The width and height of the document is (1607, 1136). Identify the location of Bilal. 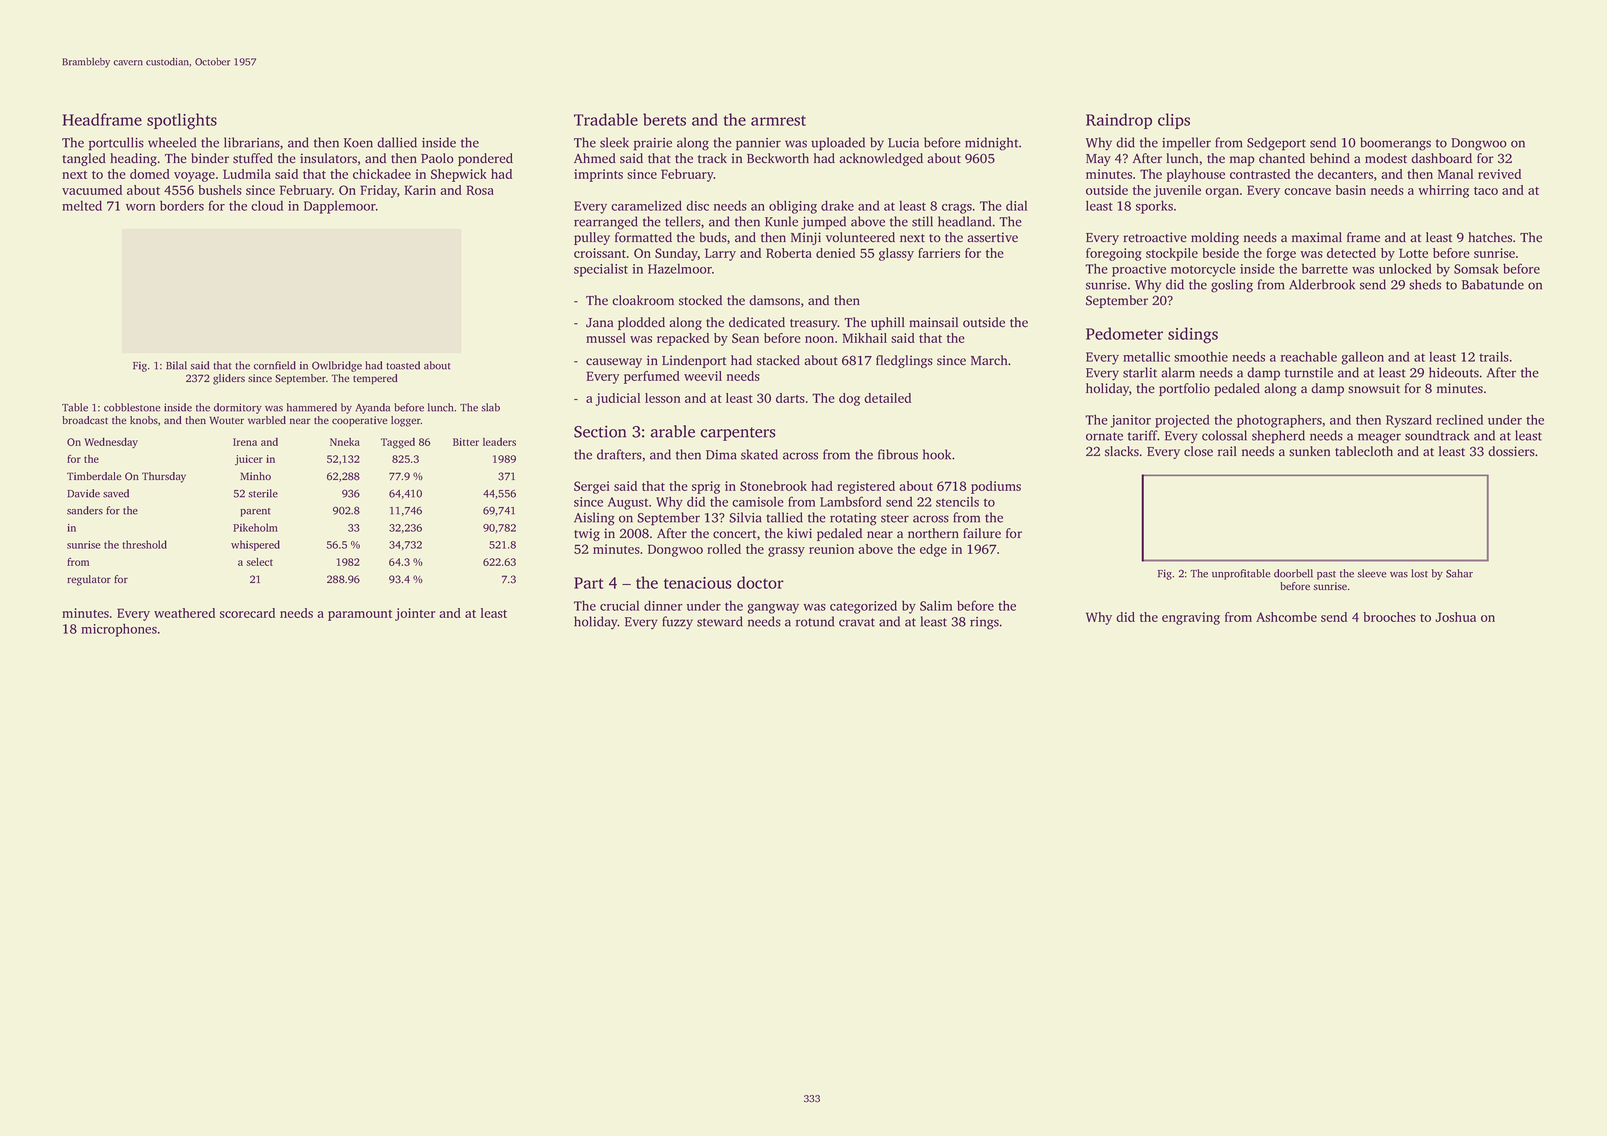
(176, 365).
